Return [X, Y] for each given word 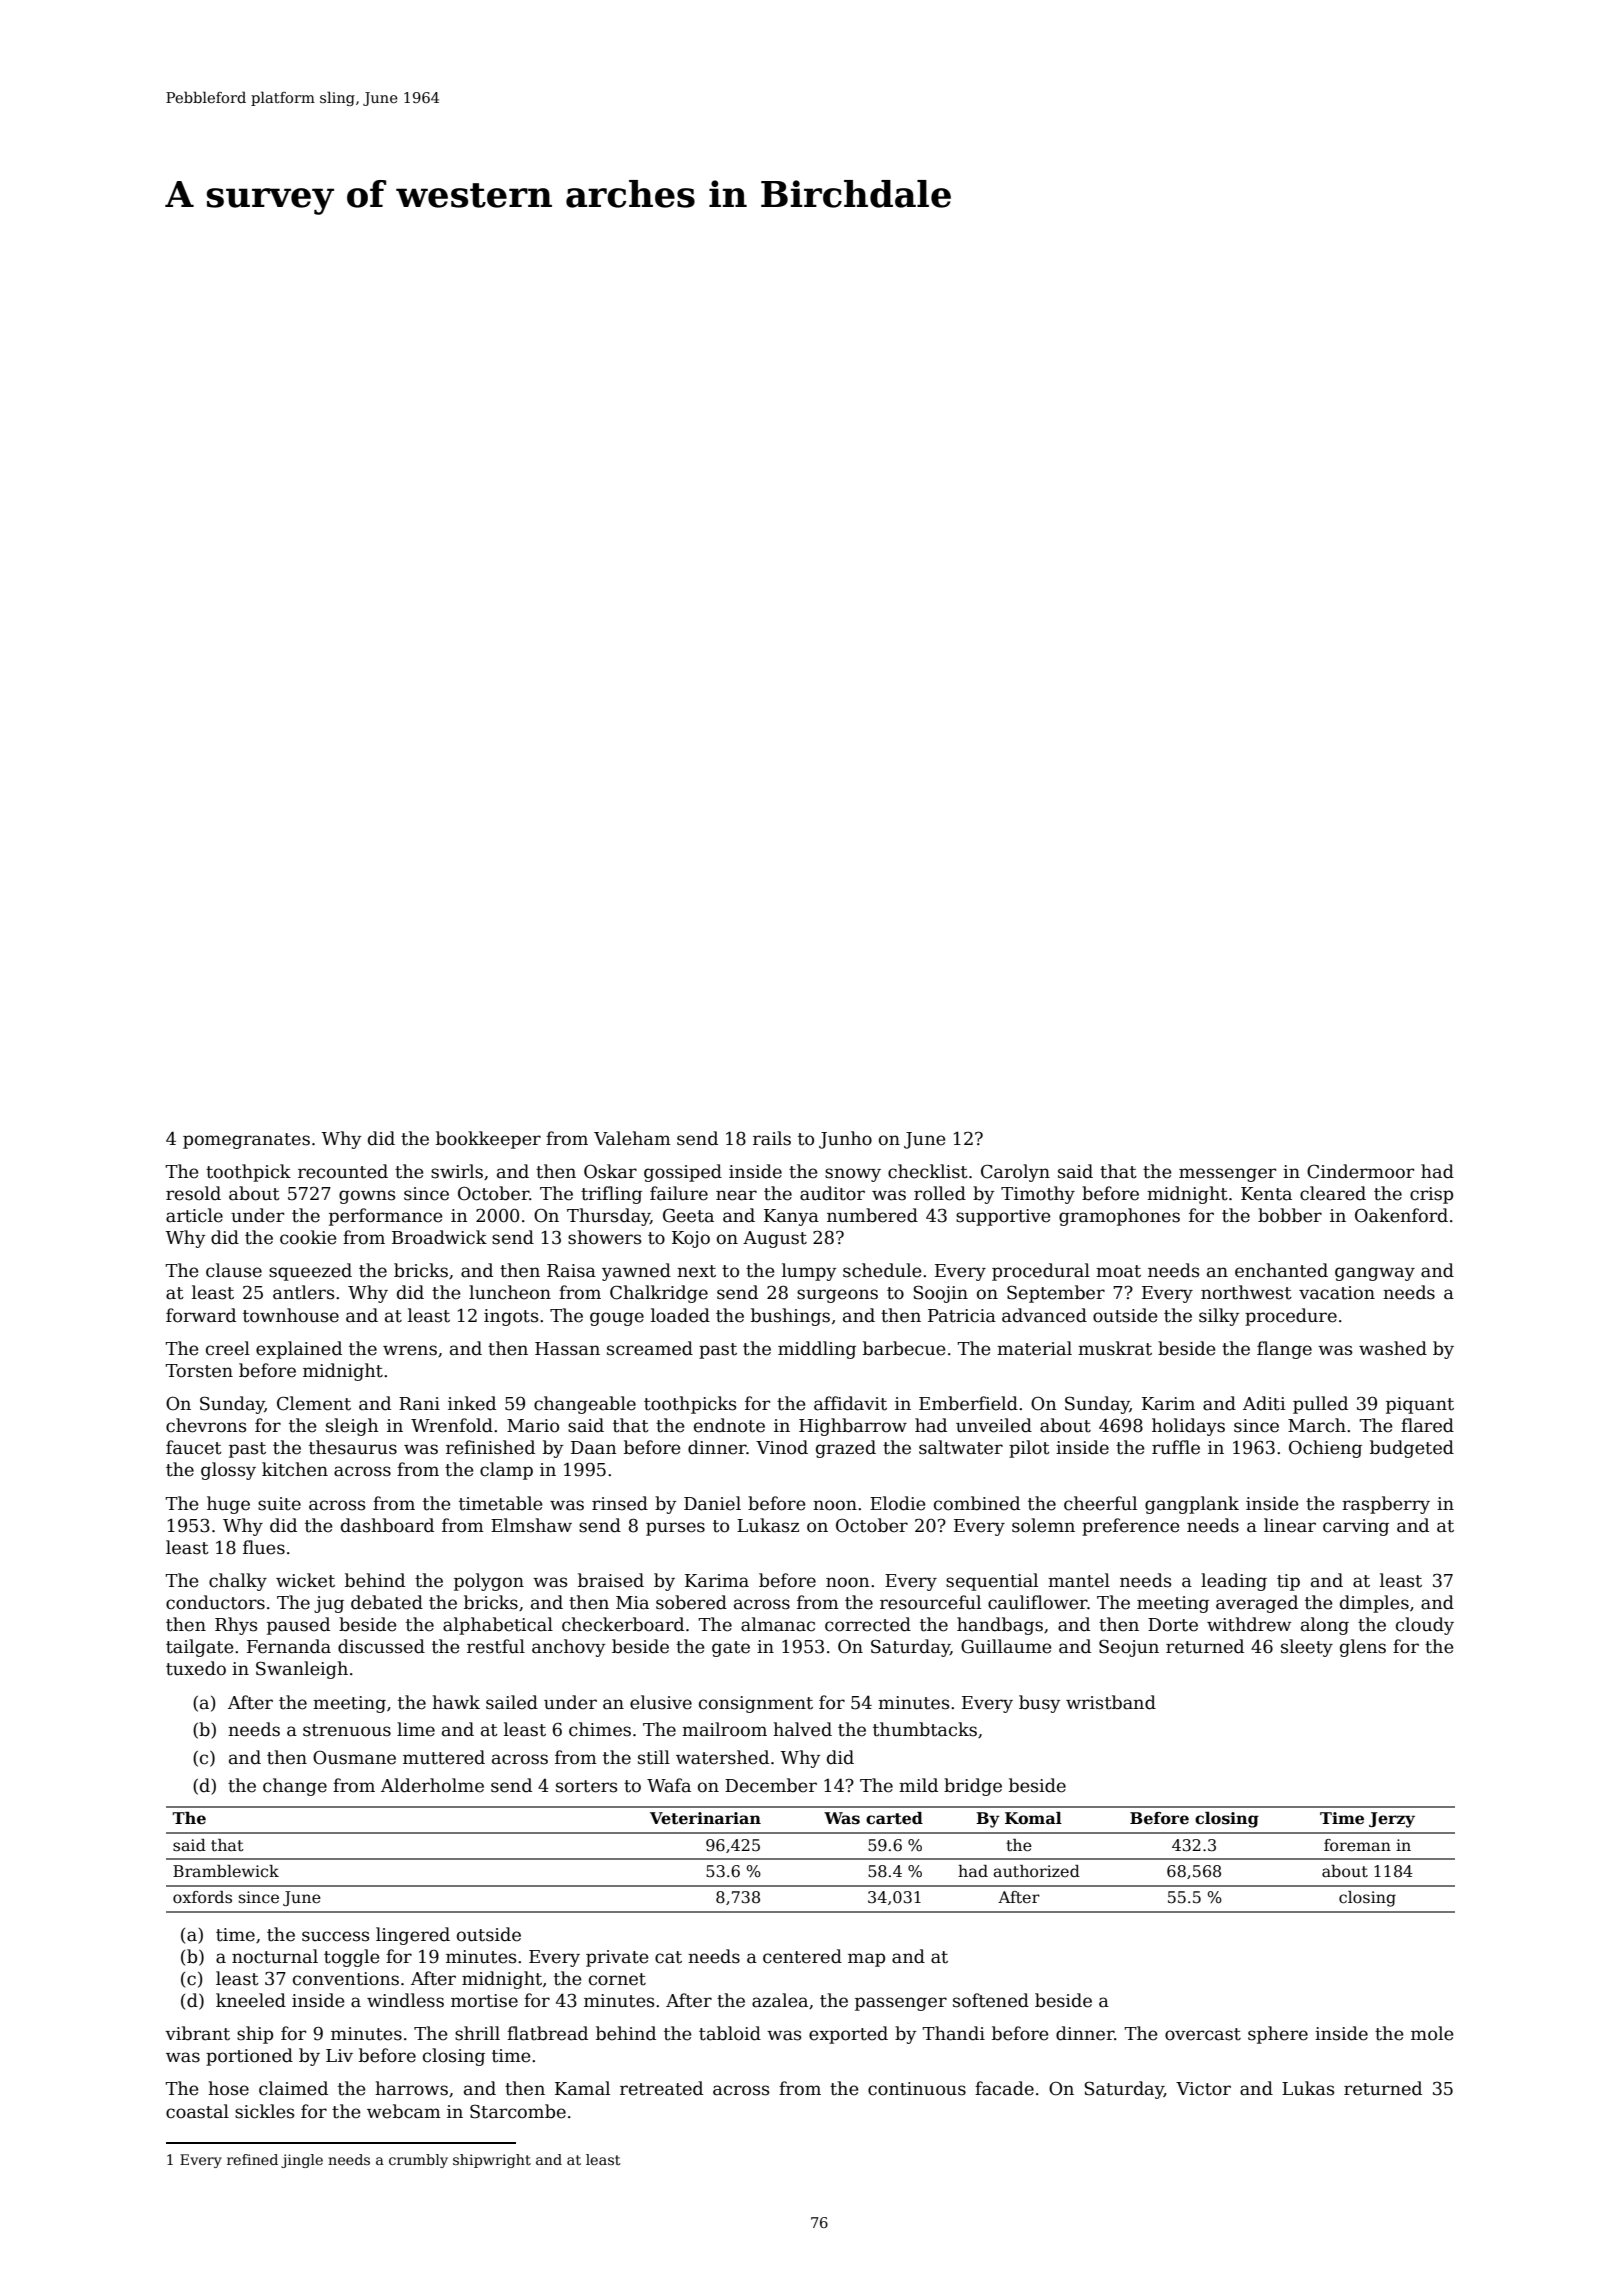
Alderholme [432, 1785]
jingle [302, 2161]
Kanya [791, 1217]
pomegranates [246, 1141]
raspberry [1386, 1505]
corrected [868, 1624]
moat [1118, 1271]
